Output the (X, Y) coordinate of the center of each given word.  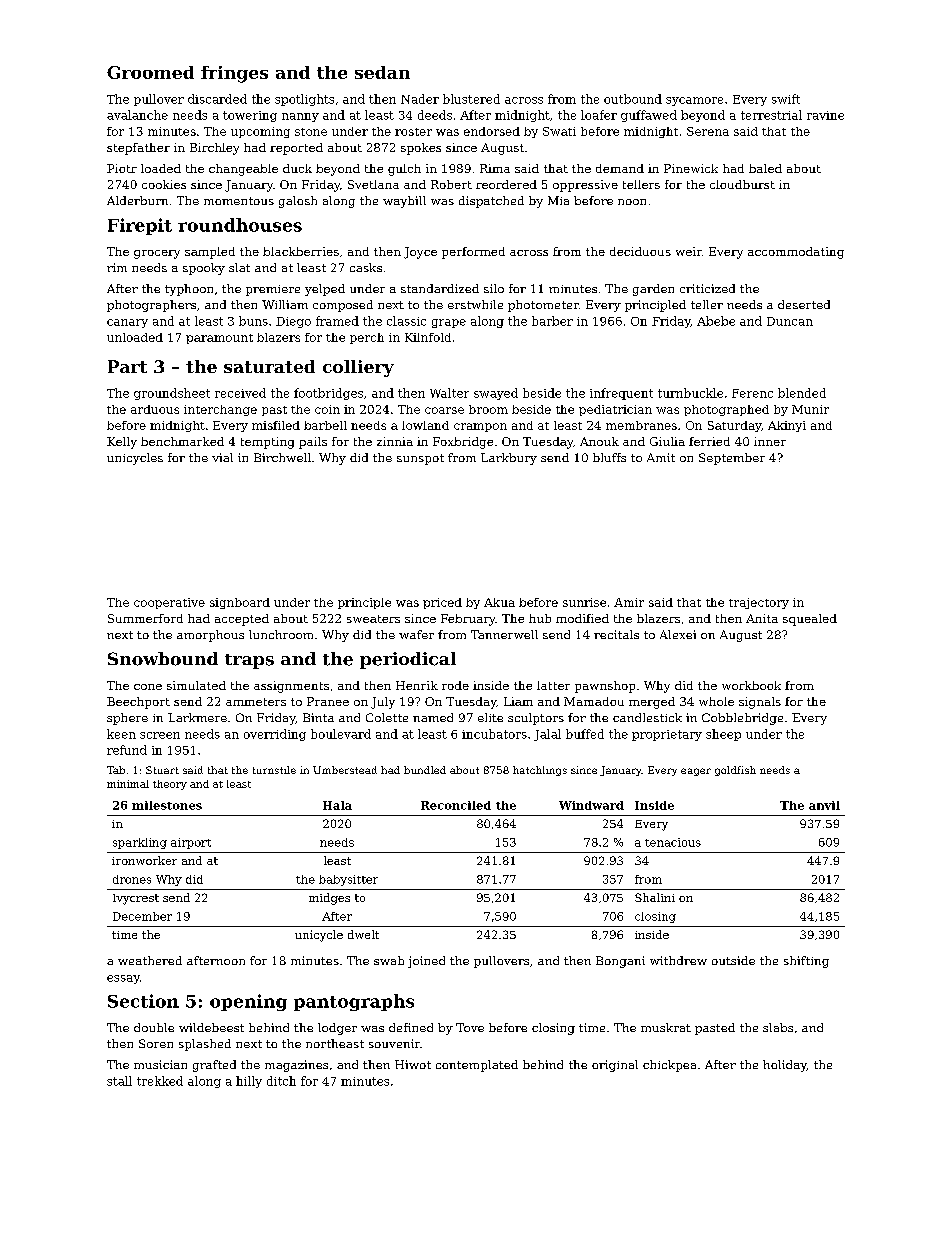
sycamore (694, 101)
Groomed (150, 72)
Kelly (122, 443)
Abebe (716, 321)
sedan (382, 72)
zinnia (395, 441)
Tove (470, 1027)
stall (119, 1081)
